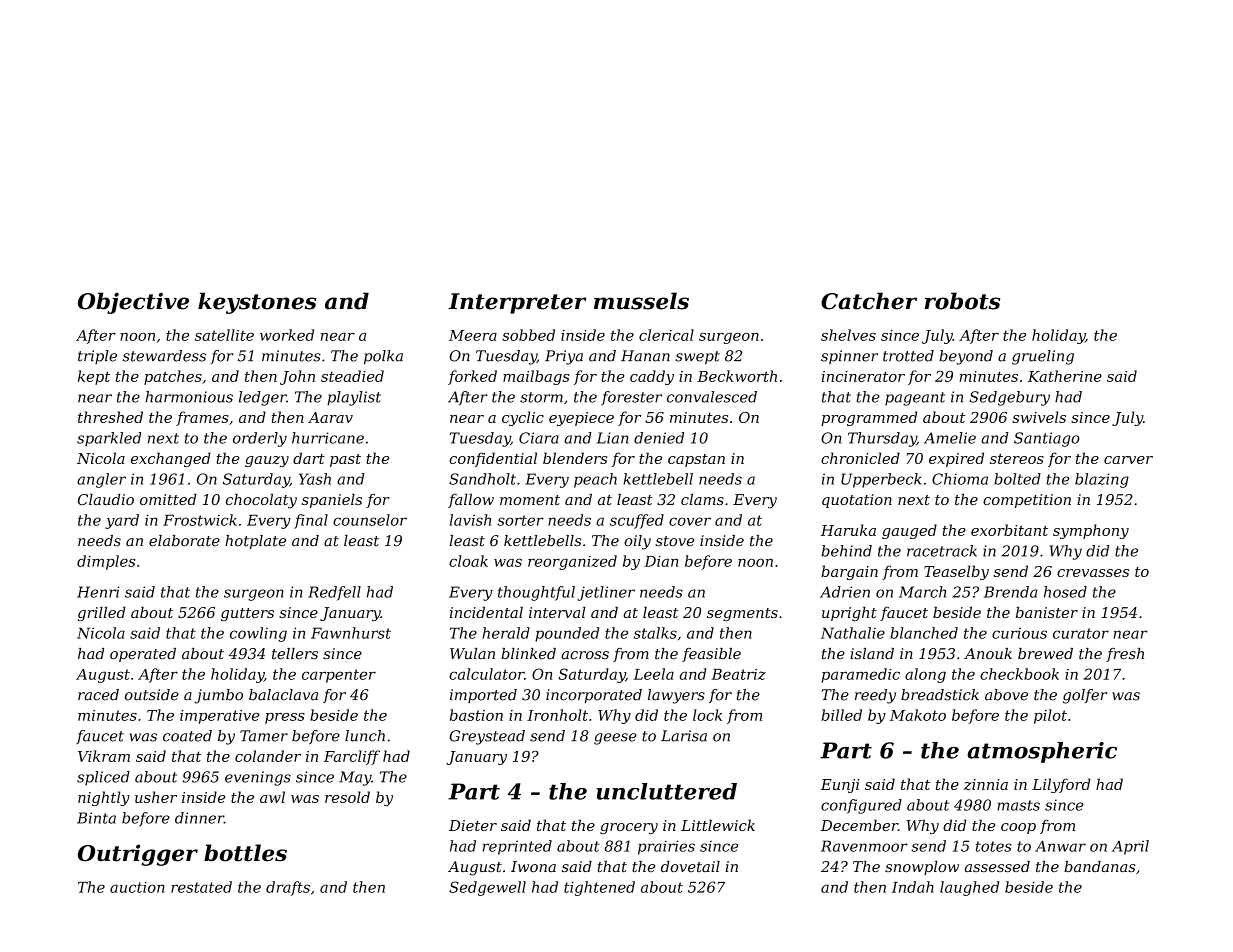 The width and height of the page is (1233, 952). What do you see at coordinates (1130, 847) in the page?
I see `April` at bounding box center [1130, 847].
